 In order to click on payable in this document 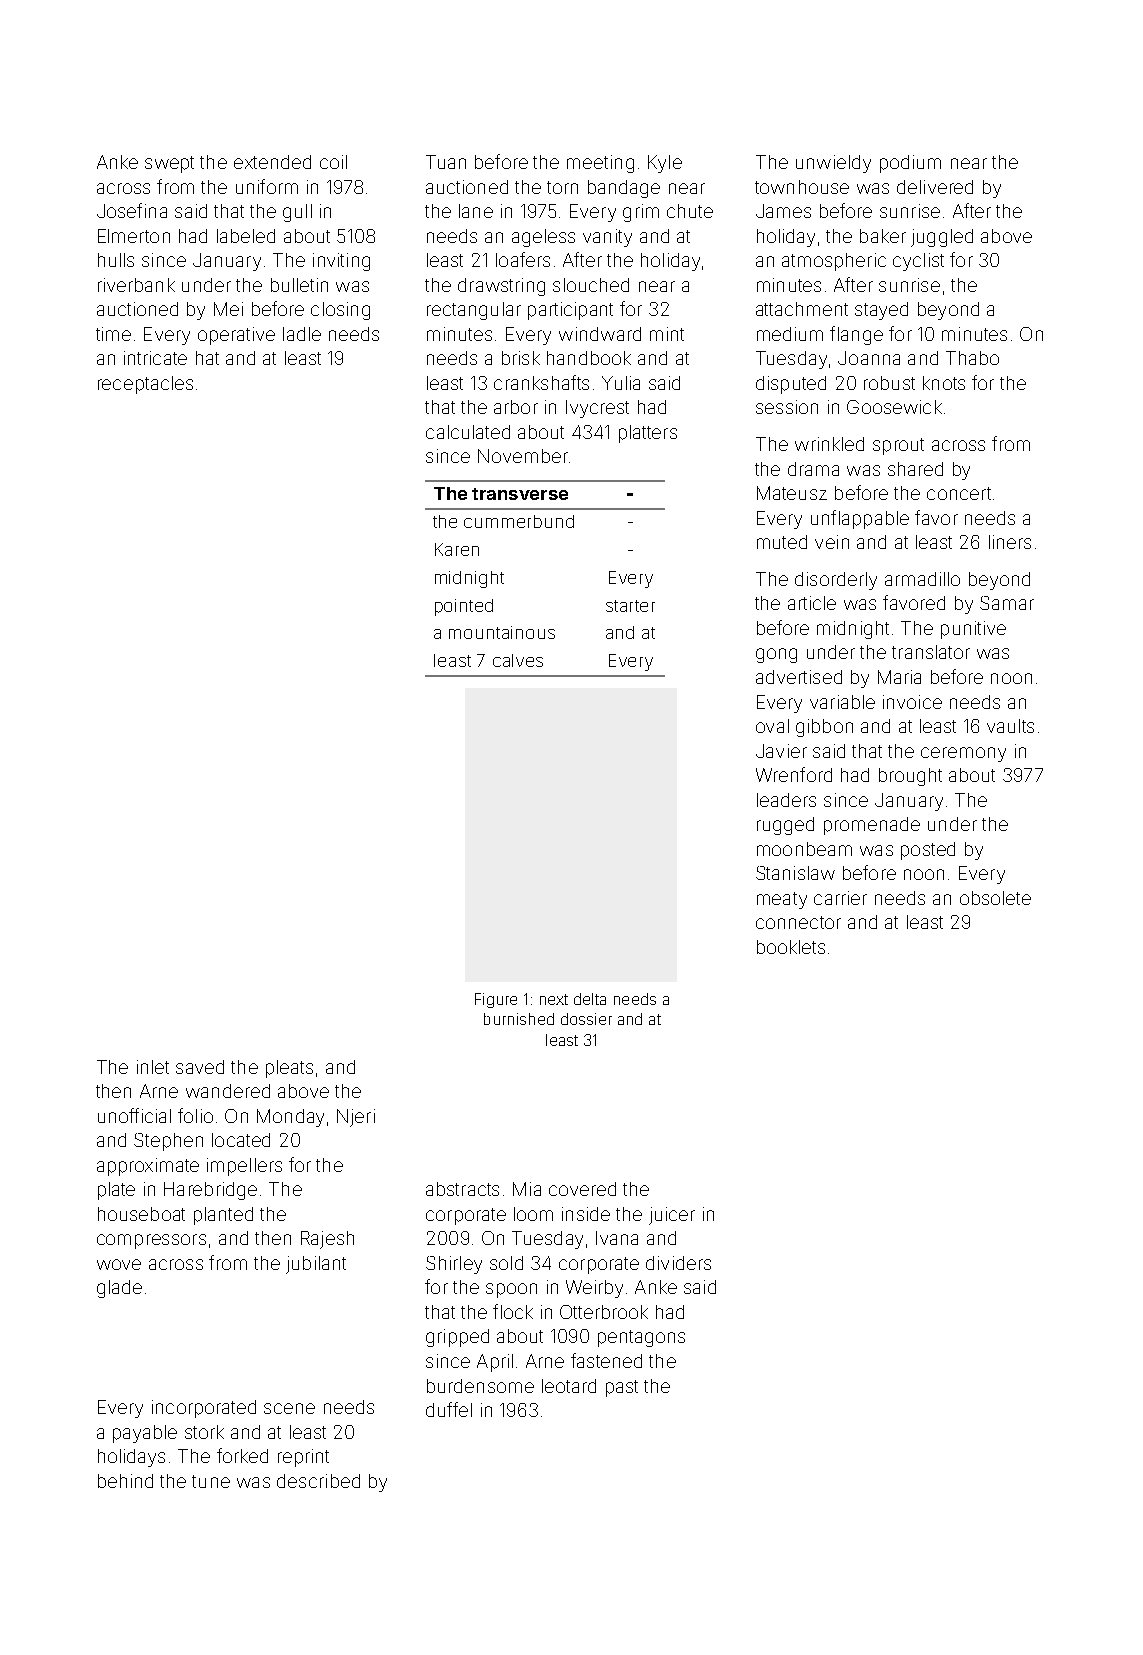, I will do `click(145, 1434)`.
